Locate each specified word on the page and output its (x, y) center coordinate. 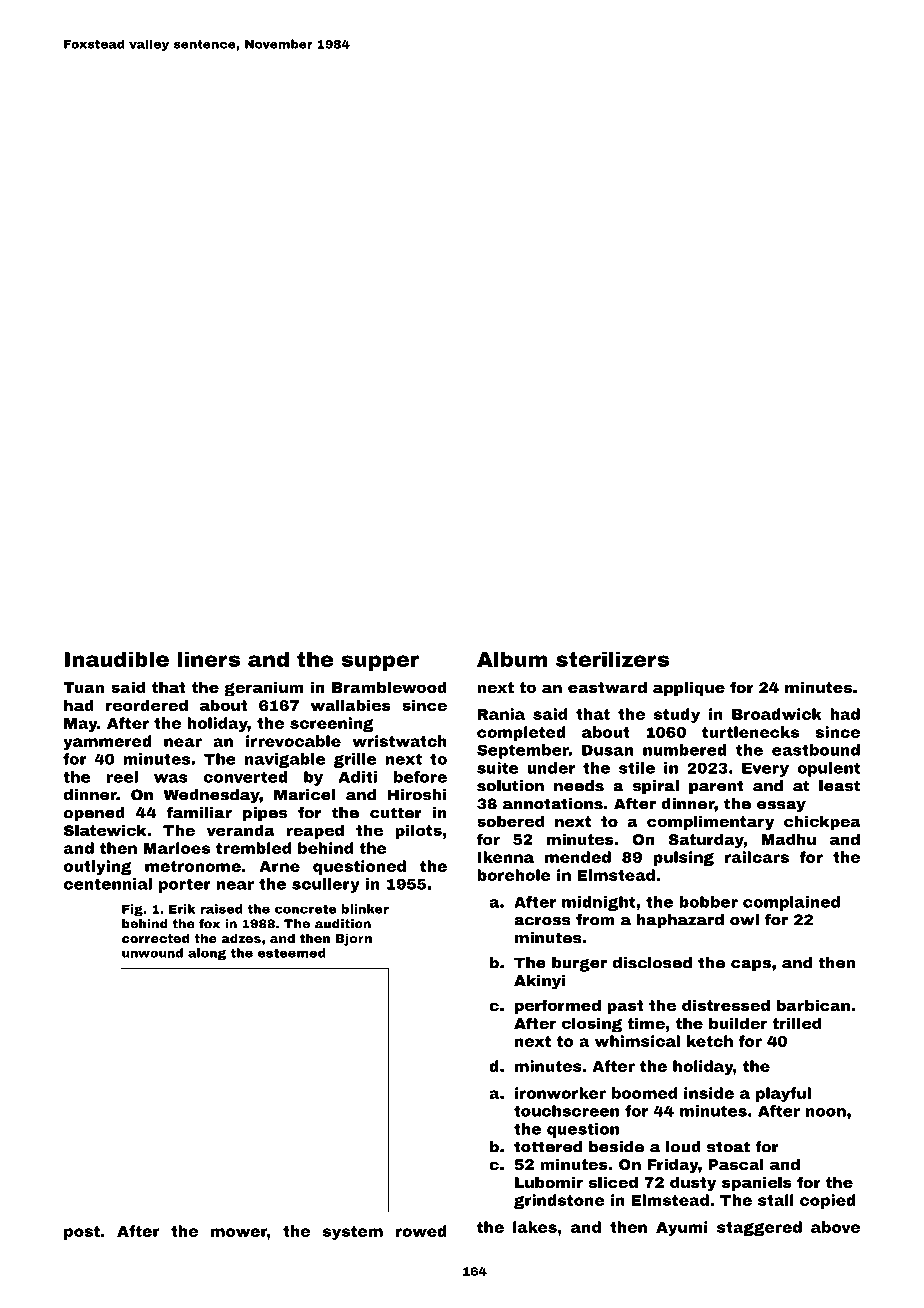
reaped (315, 831)
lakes (535, 1227)
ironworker (560, 1093)
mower (239, 1232)
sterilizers (612, 659)
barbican (813, 1005)
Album (512, 659)
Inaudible (117, 659)
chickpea (822, 822)
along (207, 954)
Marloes (176, 848)
